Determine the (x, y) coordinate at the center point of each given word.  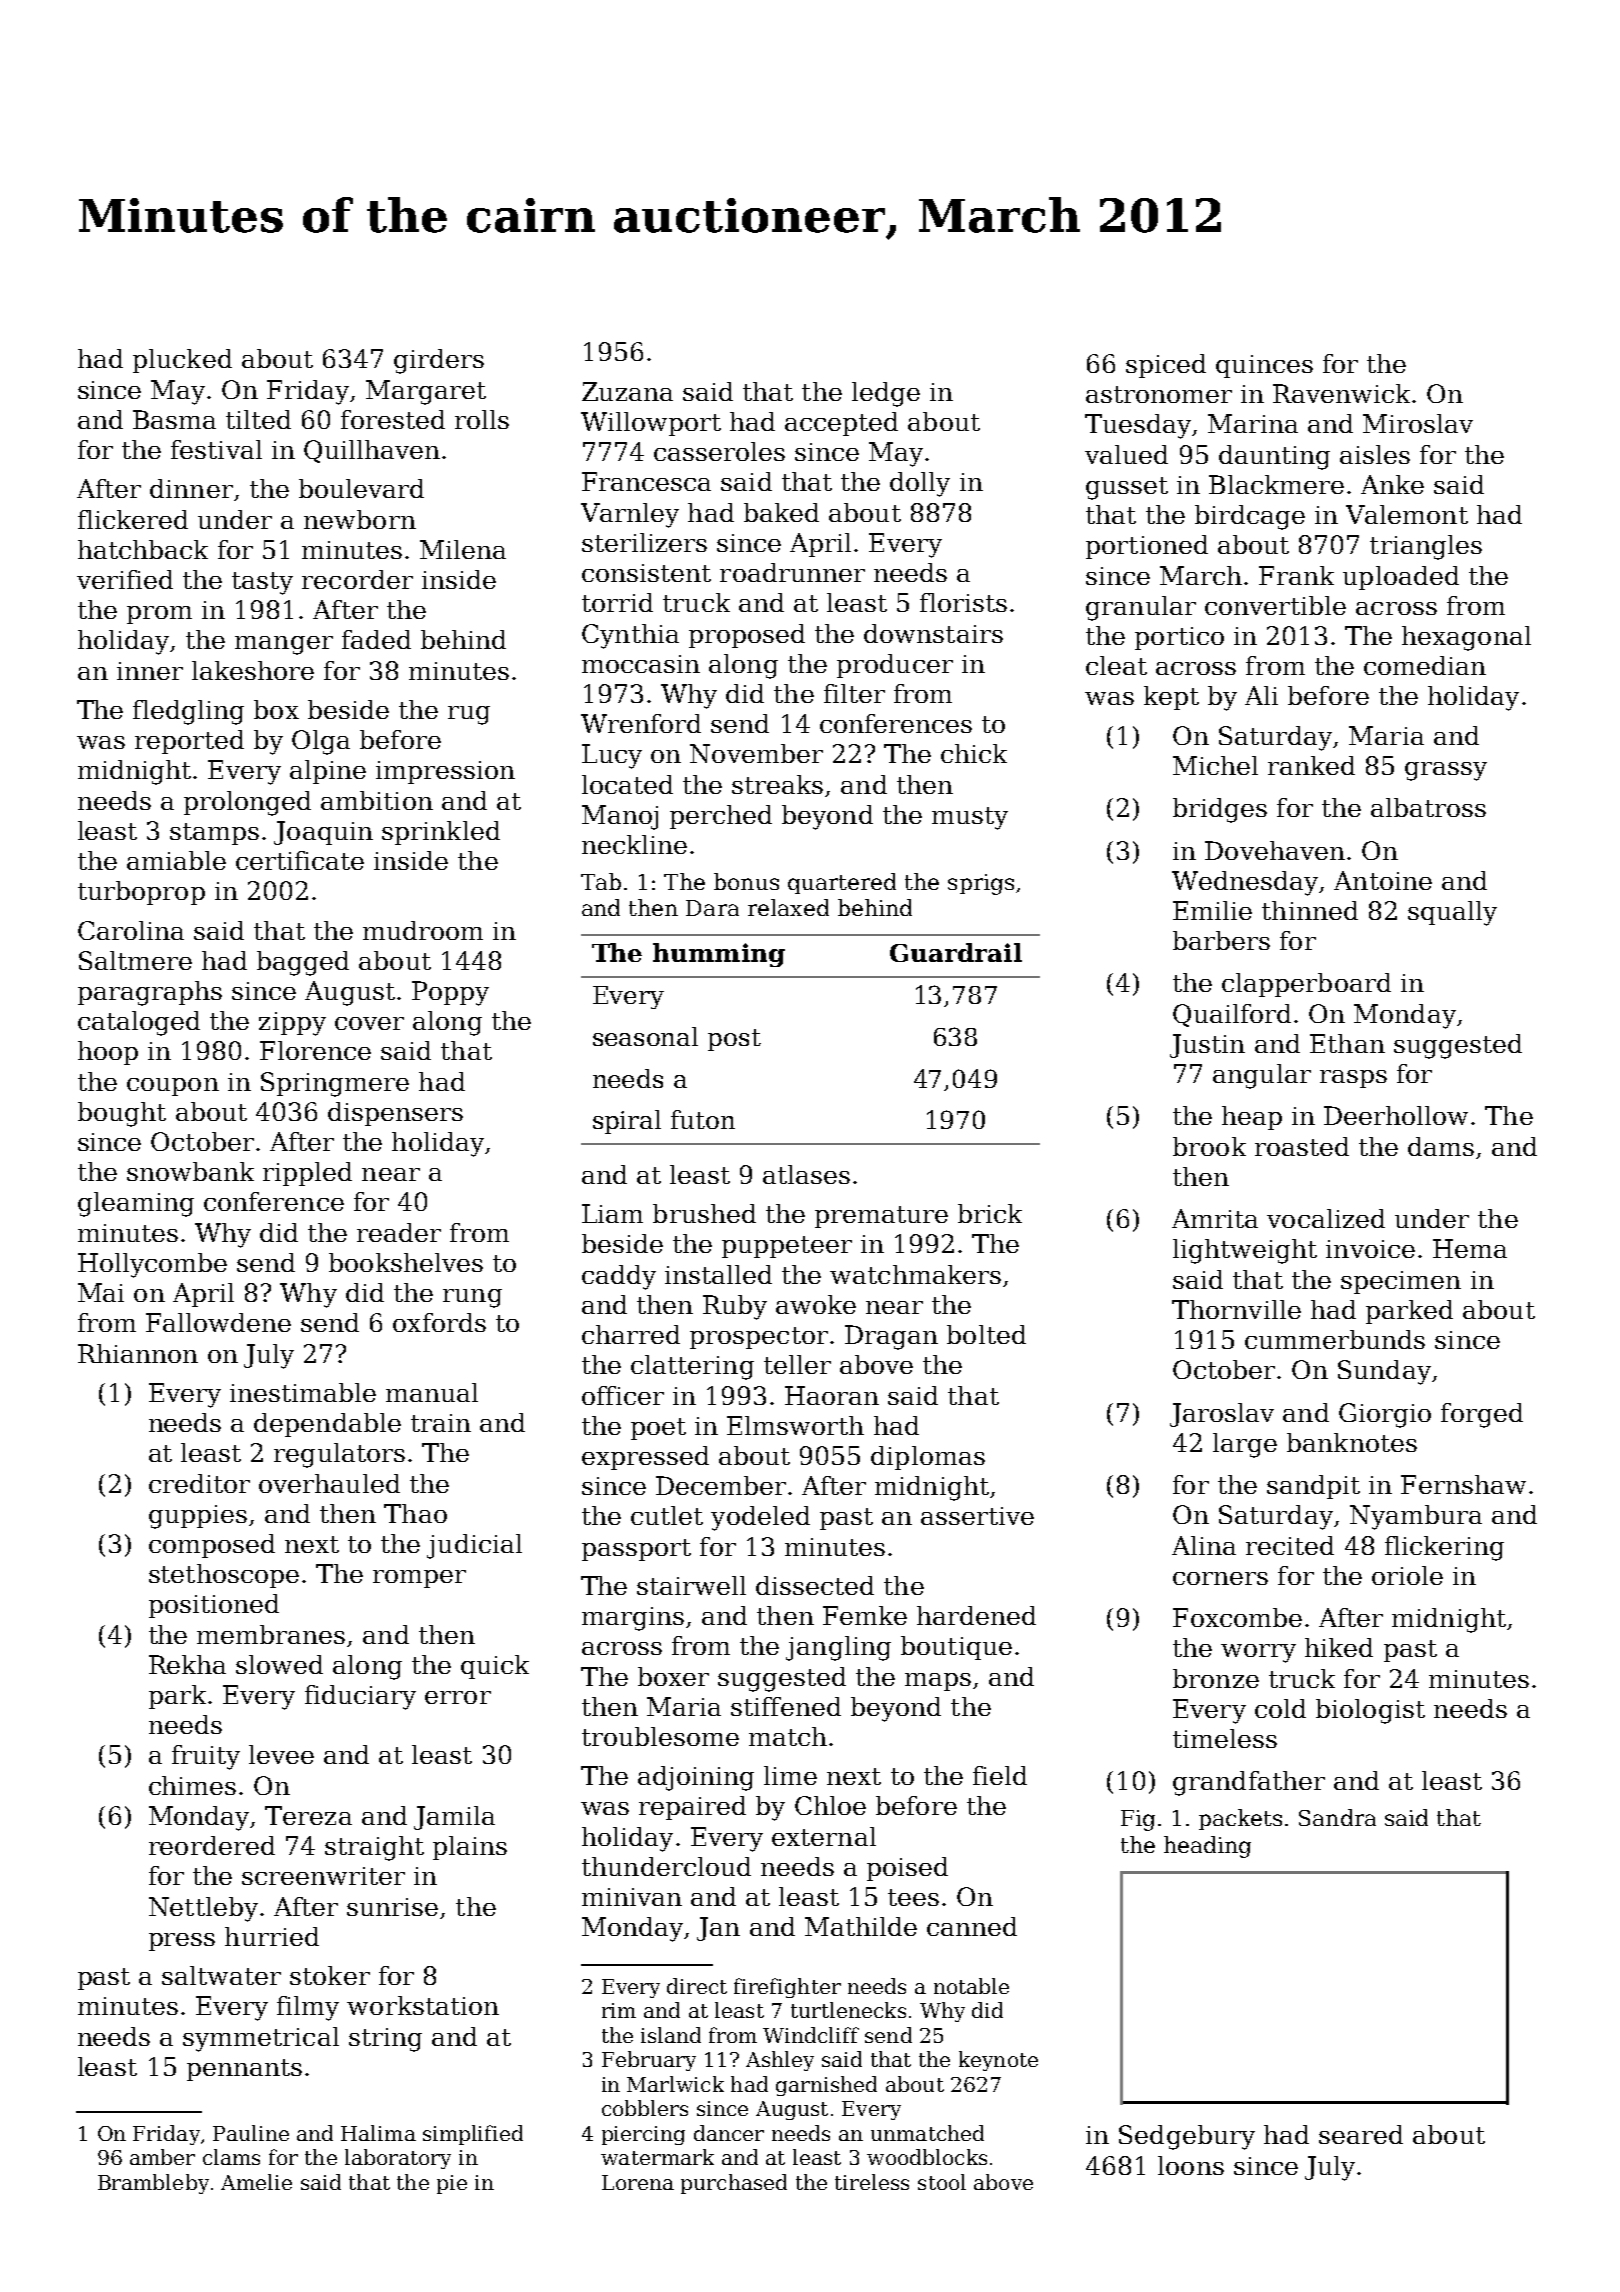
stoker (330, 1975)
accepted (841, 424)
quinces (1264, 366)
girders (439, 361)
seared (1361, 2134)
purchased (734, 2184)
